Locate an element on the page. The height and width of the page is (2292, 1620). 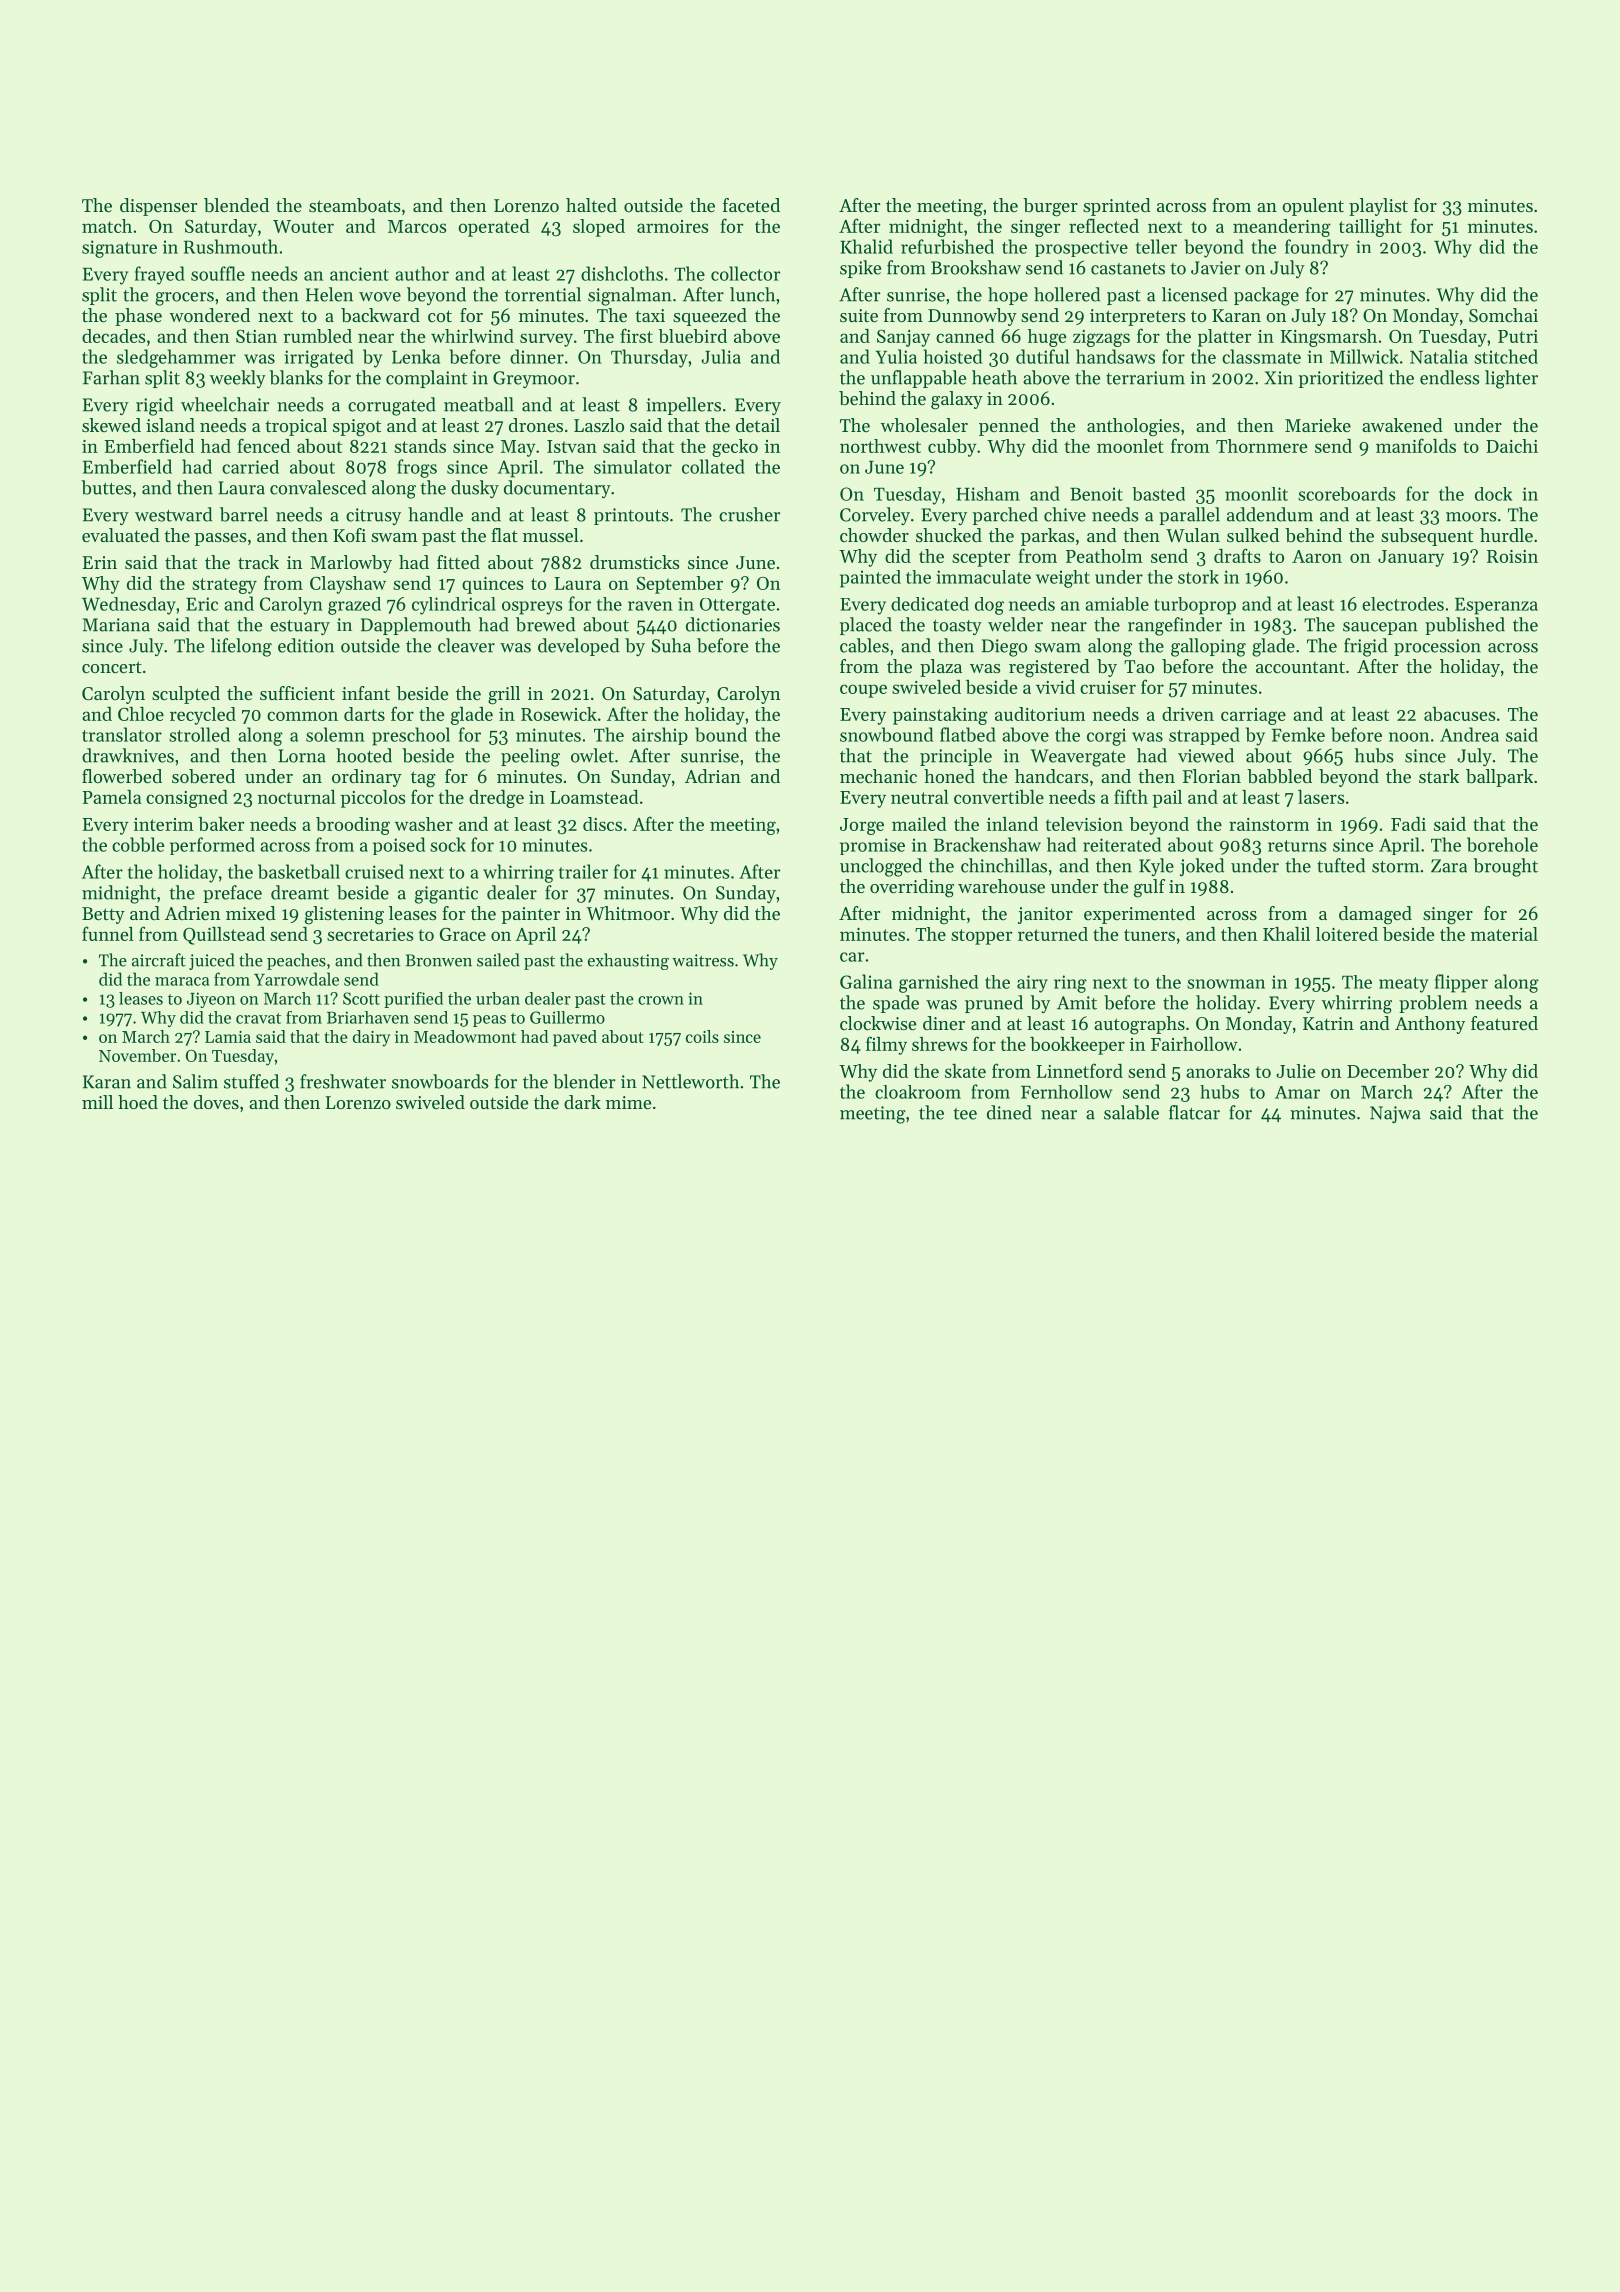
shucked is located at coordinates (949, 535).
